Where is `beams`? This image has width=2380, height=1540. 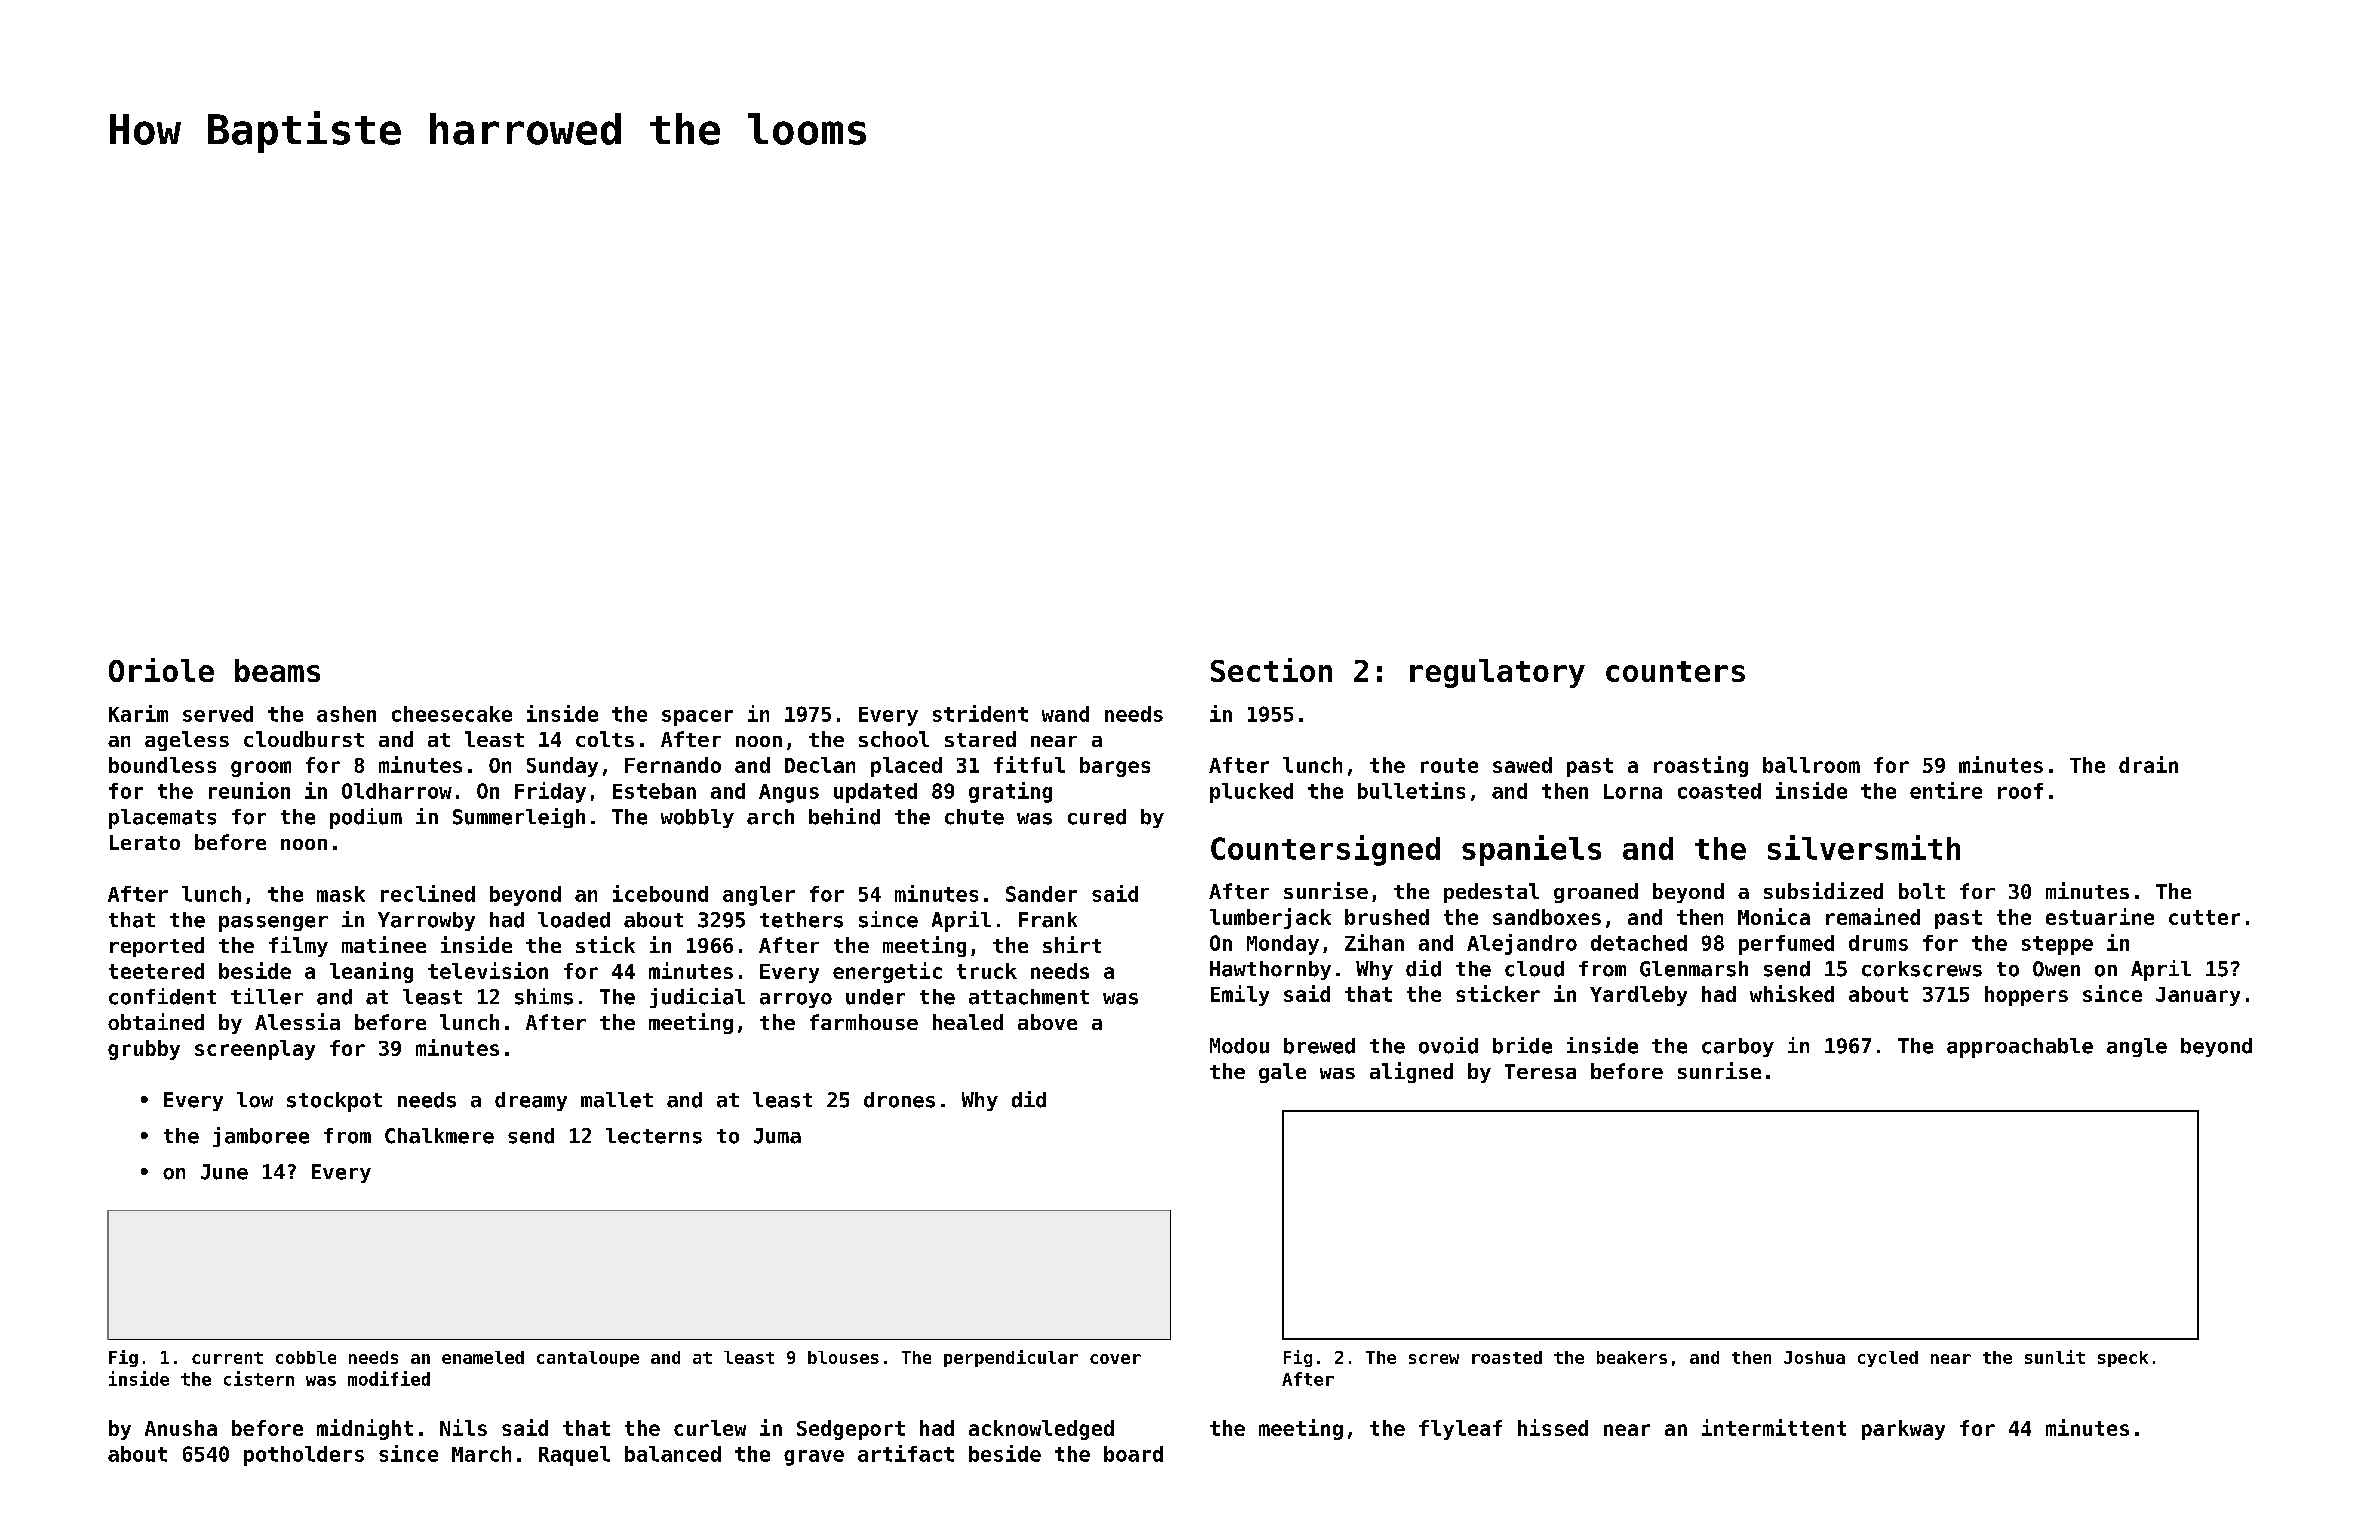 beams is located at coordinates (277, 670).
